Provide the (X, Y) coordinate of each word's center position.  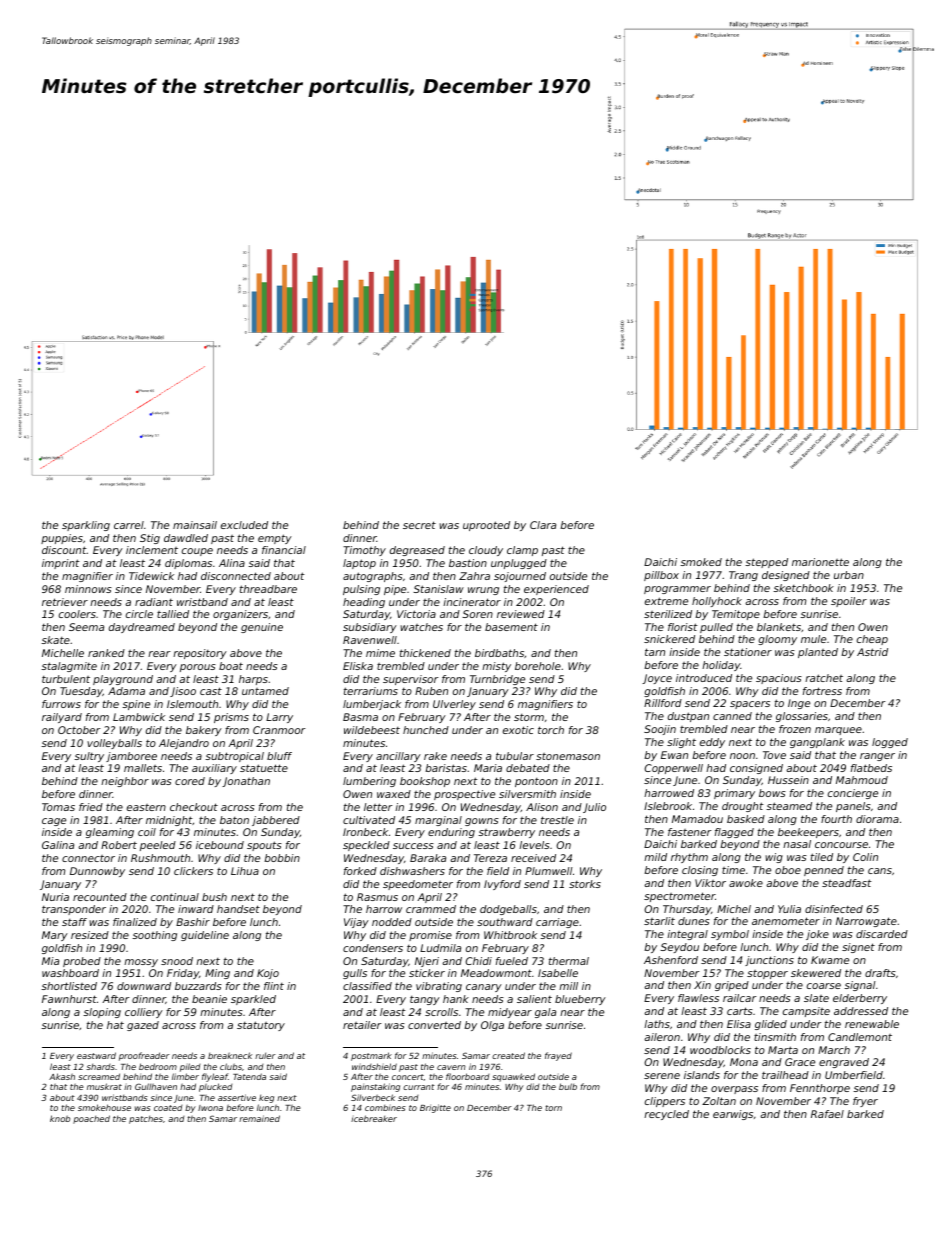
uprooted (486, 526)
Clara (543, 525)
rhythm (689, 858)
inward (196, 909)
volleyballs (114, 744)
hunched (426, 730)
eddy (712, 743)
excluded (244, 525)
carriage (557, 923)
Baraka (428, 858)
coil (147, 832)
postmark (371, 1056)
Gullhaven (156, 1086)
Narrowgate (866, 922)
